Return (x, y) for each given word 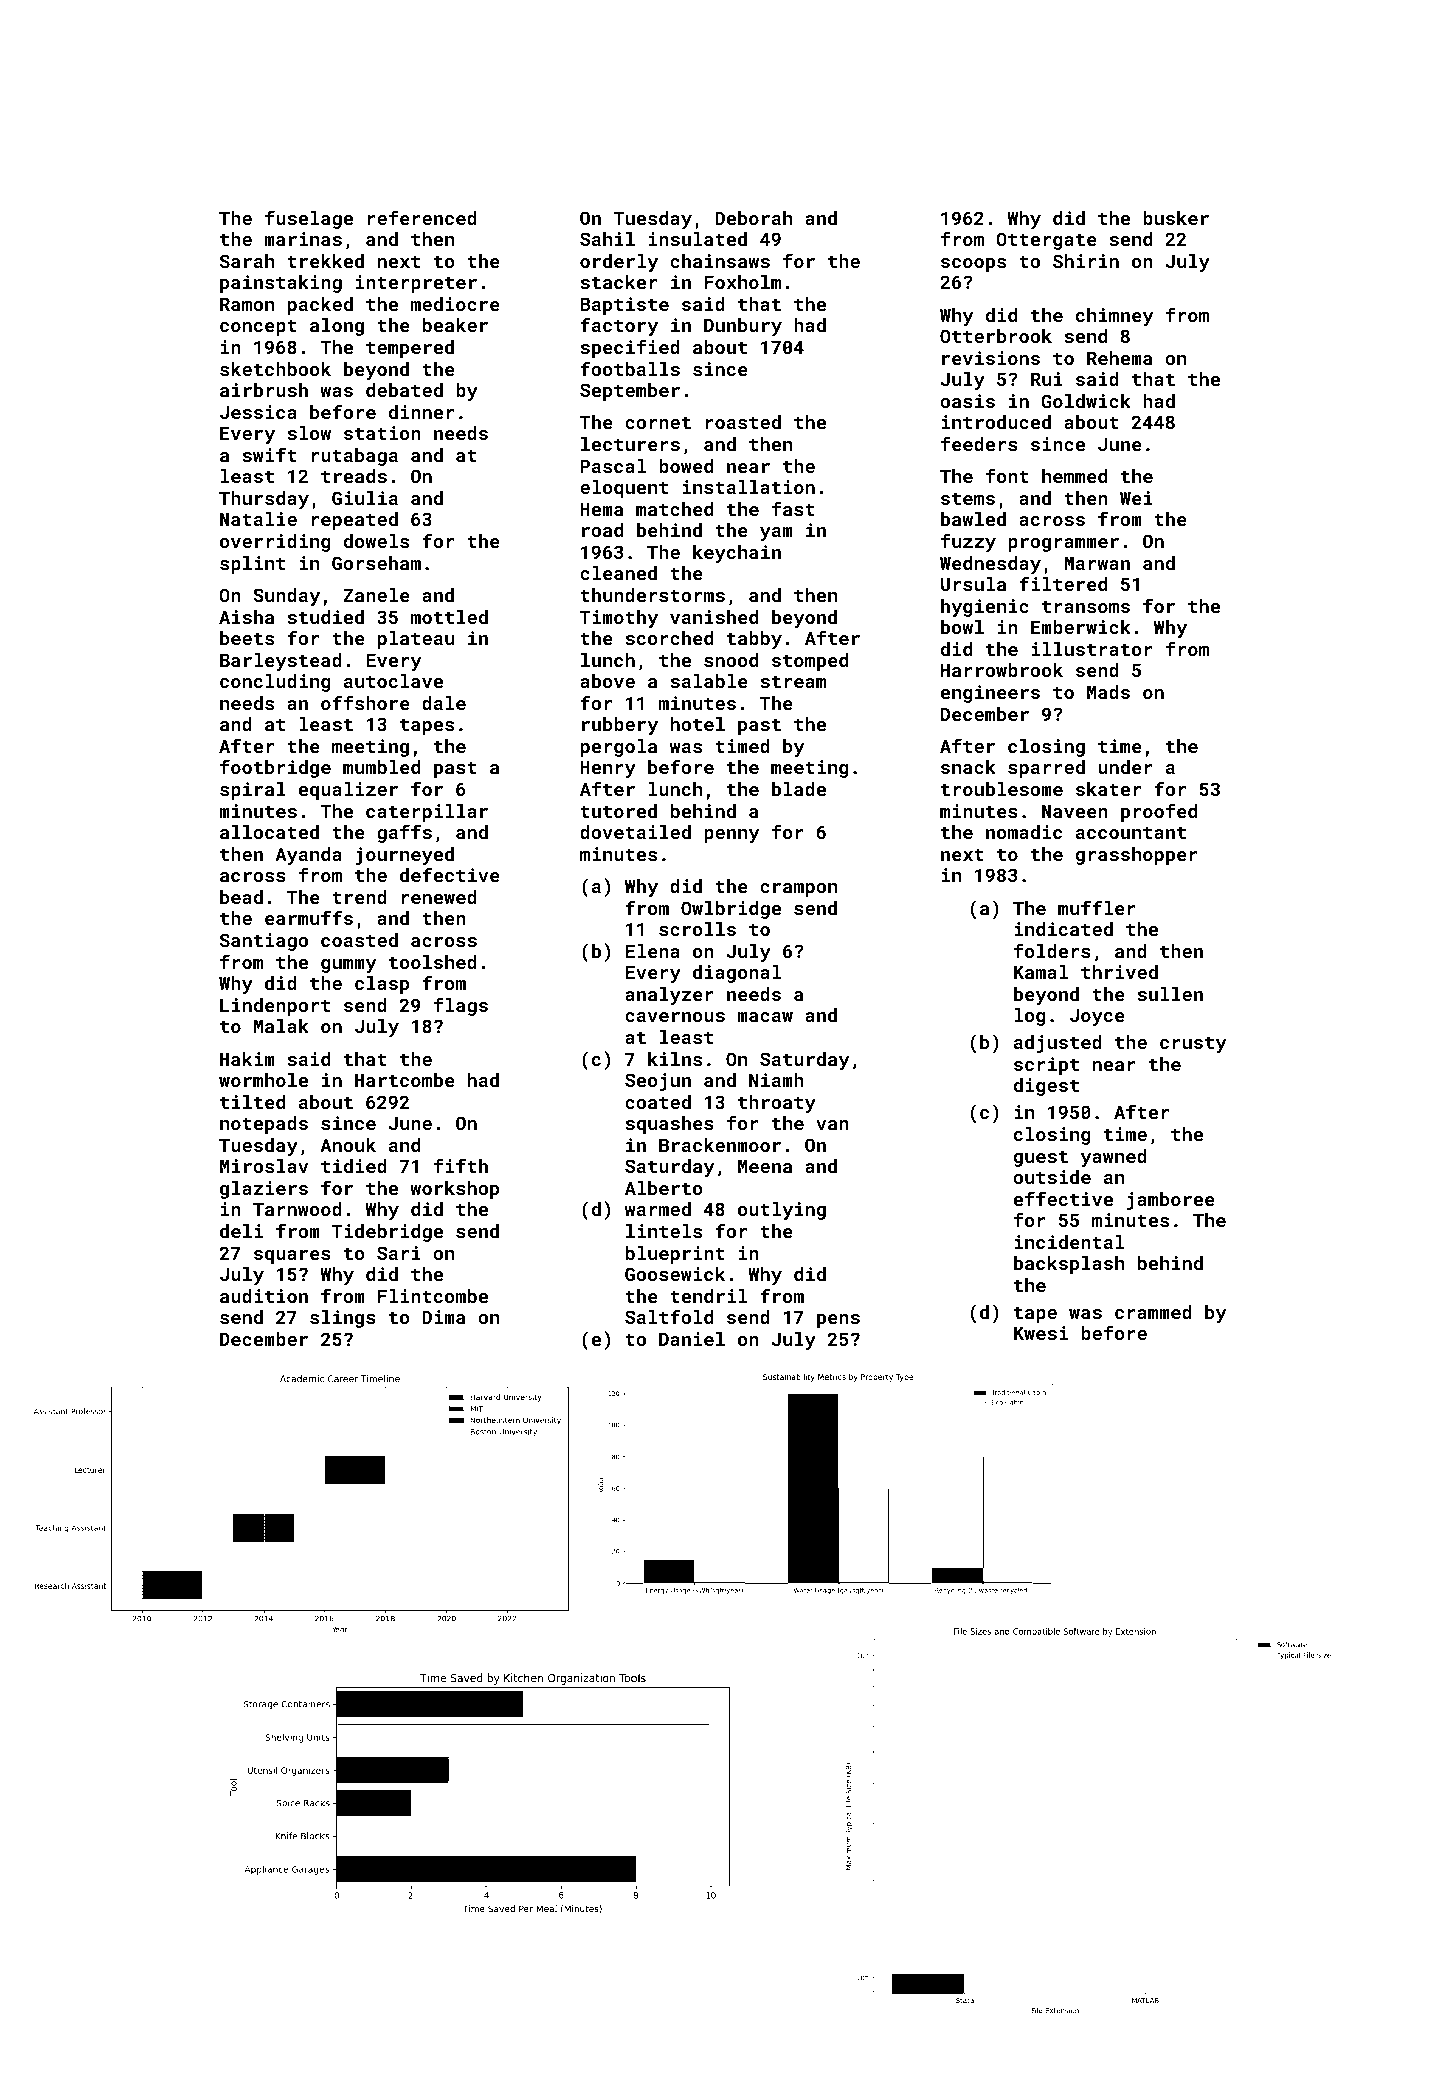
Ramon (247, 304)
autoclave (393, 681)
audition (264, 1296)
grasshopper (1137, 856)
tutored (618, 811)
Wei (1136, 498)
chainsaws (720, 261)
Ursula (973, 584)
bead (241, 897)
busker (1176, 218)
